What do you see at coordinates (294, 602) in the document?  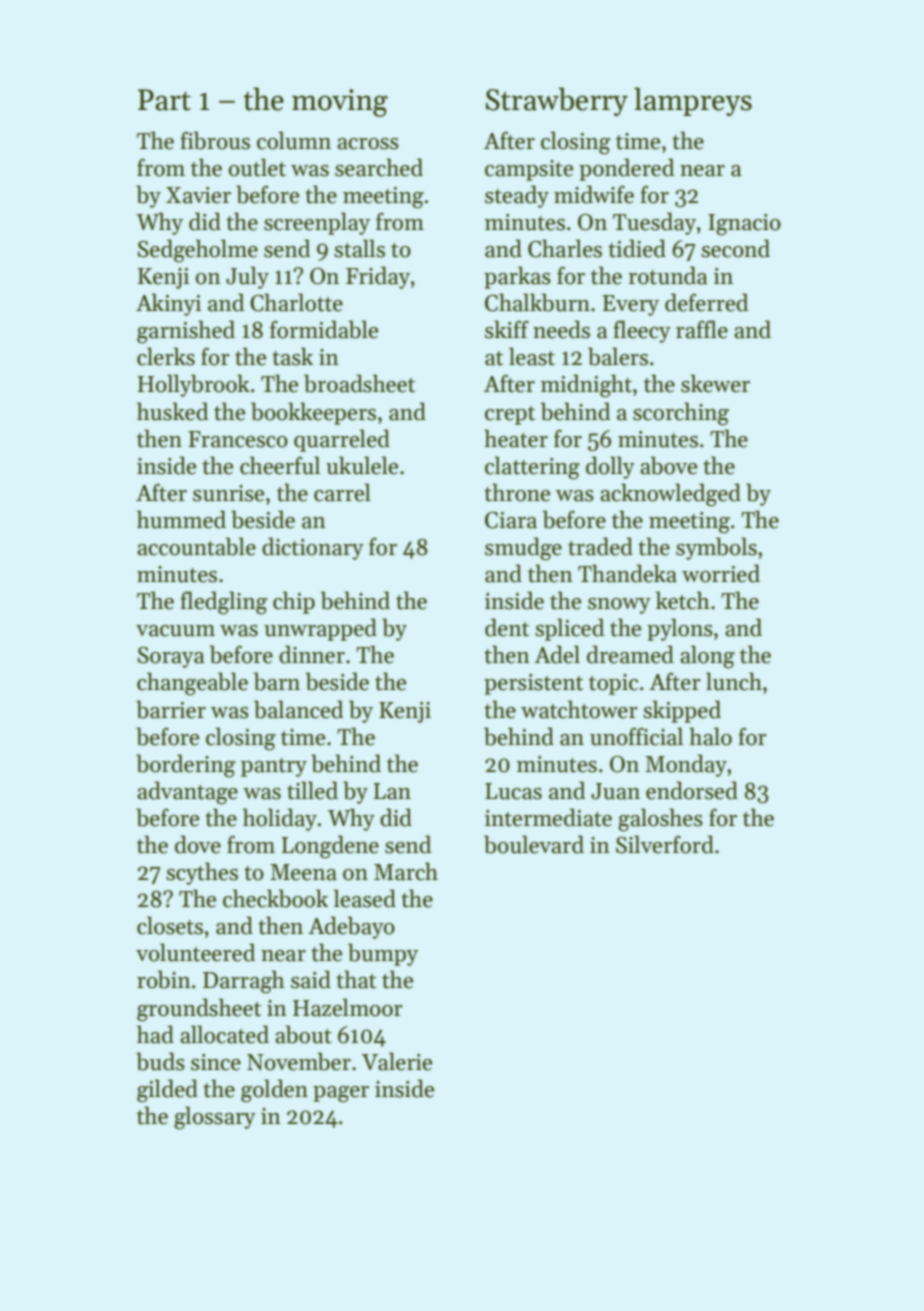 I see `chip` at bounding box center [294, 602].
